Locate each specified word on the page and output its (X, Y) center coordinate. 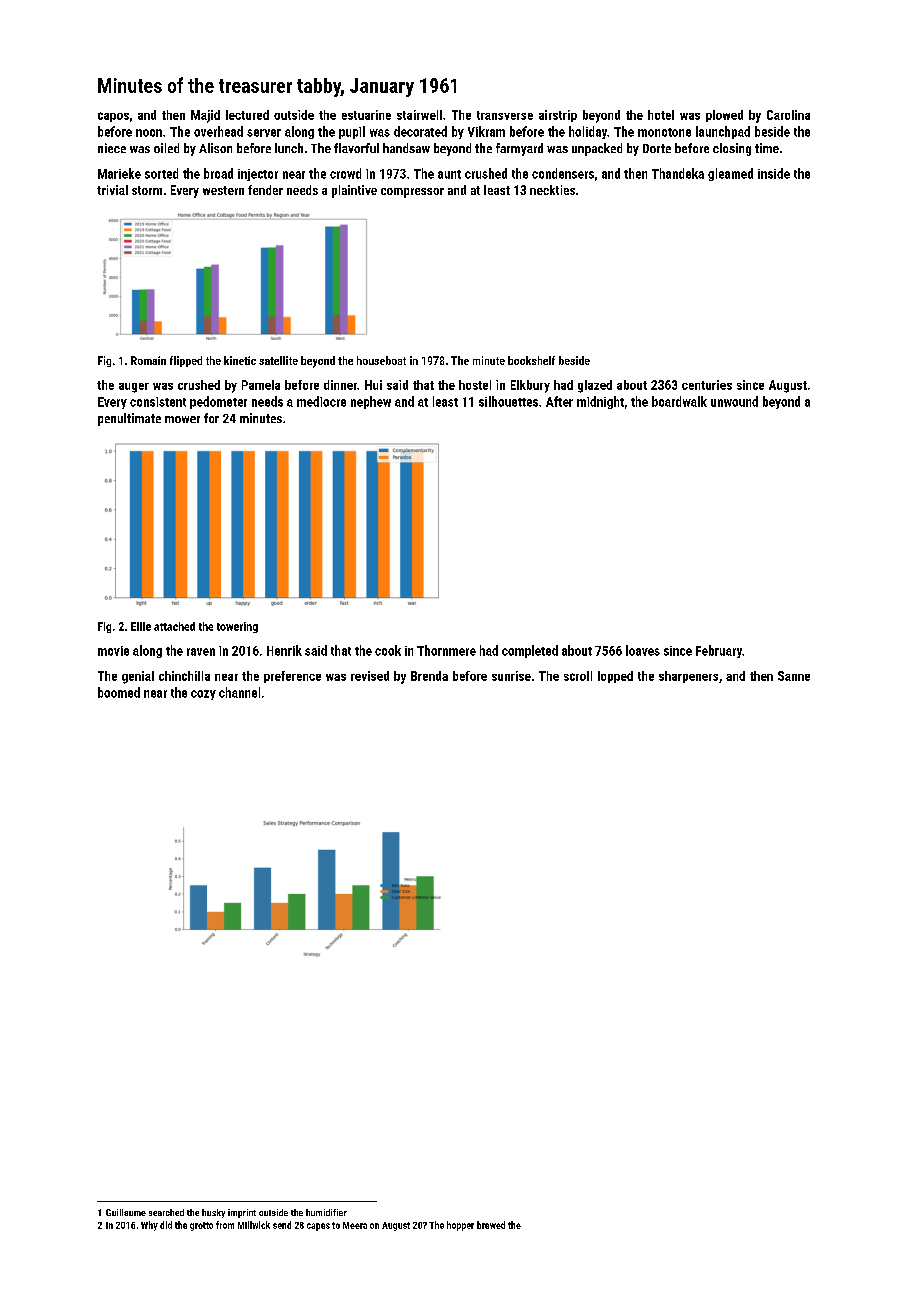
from (225, 1225)
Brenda (429, 676)
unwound (734, 401)
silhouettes (508, 401)
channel (239, 692)
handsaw (406, 148)
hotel (661, 115)
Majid (205, 116)
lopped (615, 677)
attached (174, 626)
